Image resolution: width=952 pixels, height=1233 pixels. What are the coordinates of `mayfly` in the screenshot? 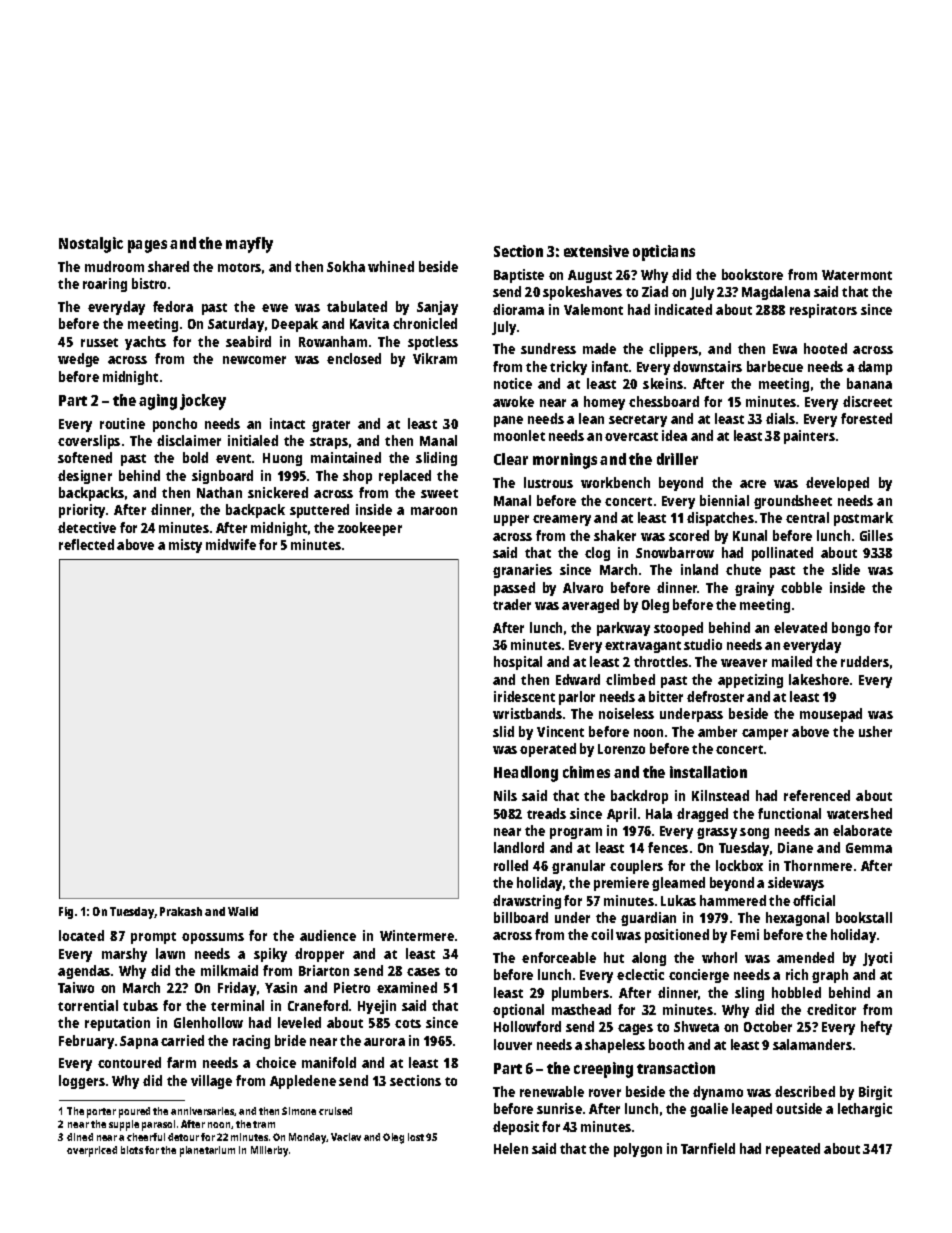 It's located at (249, 245).
